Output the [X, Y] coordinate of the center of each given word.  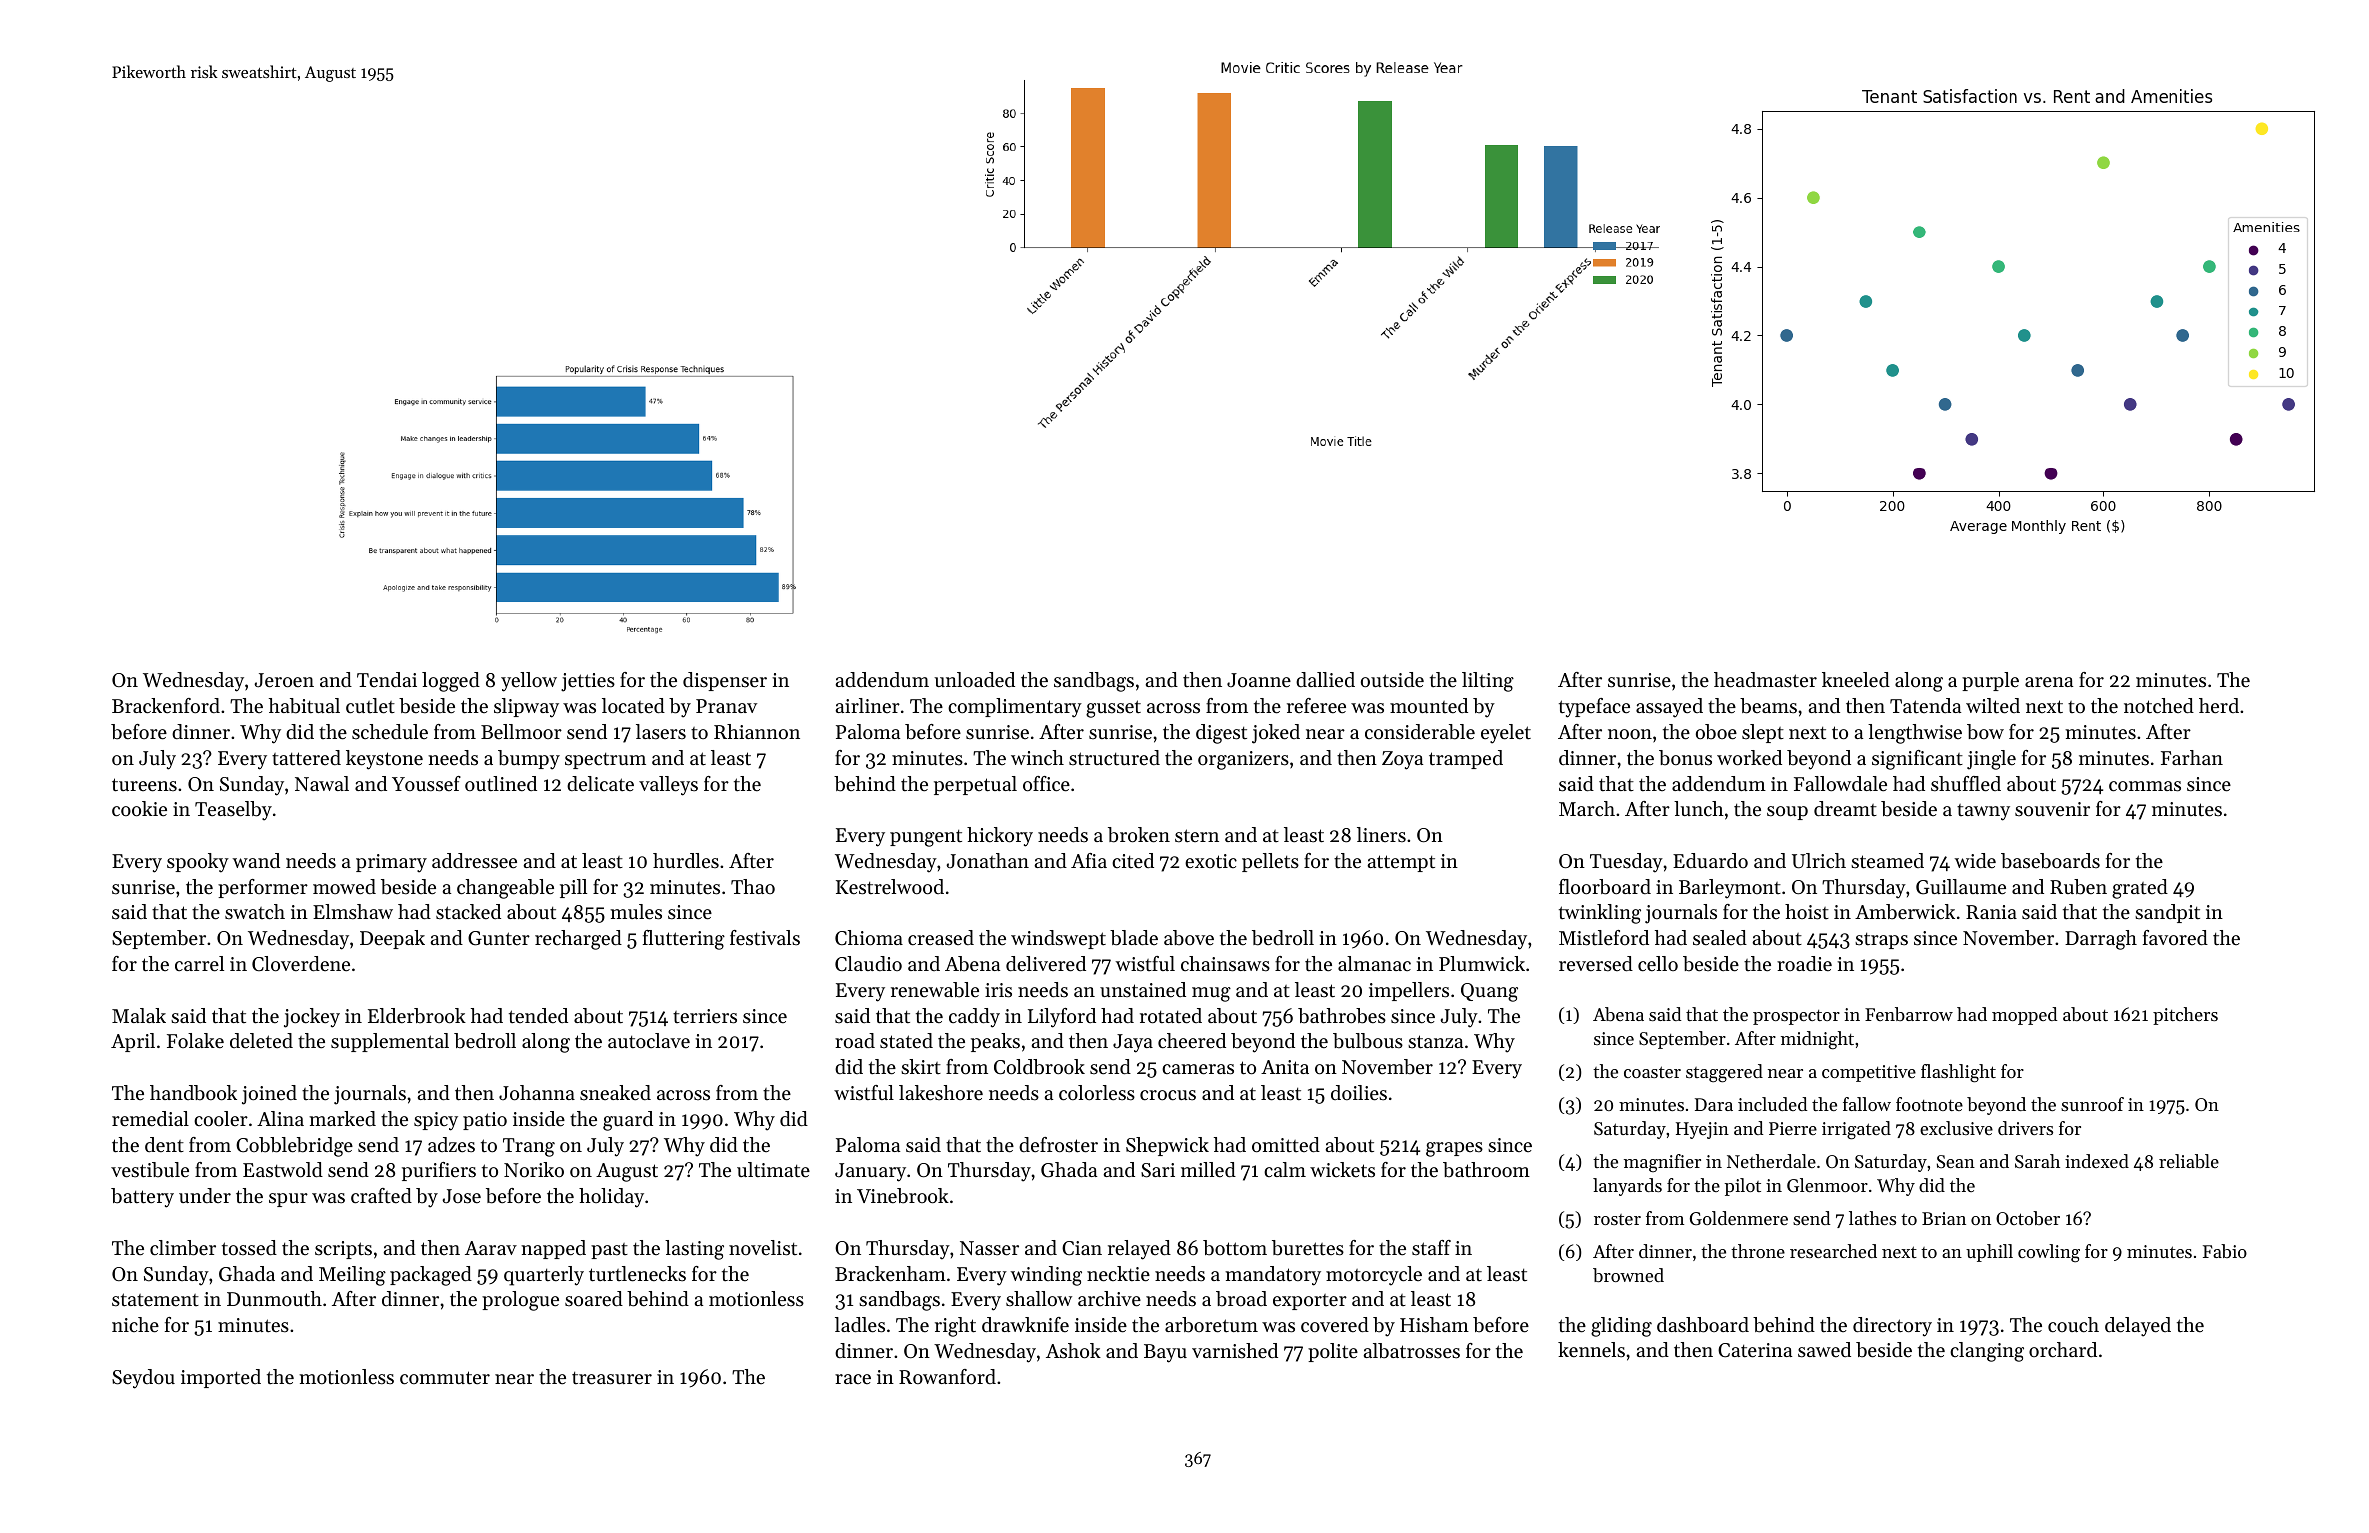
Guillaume [1961, 887]
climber [183, 1248]
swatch [255, 911]
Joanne [1259, 680]
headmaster [1765, 680]
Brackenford [166, 706]
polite [1333, 1352]
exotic [1211, 861]
